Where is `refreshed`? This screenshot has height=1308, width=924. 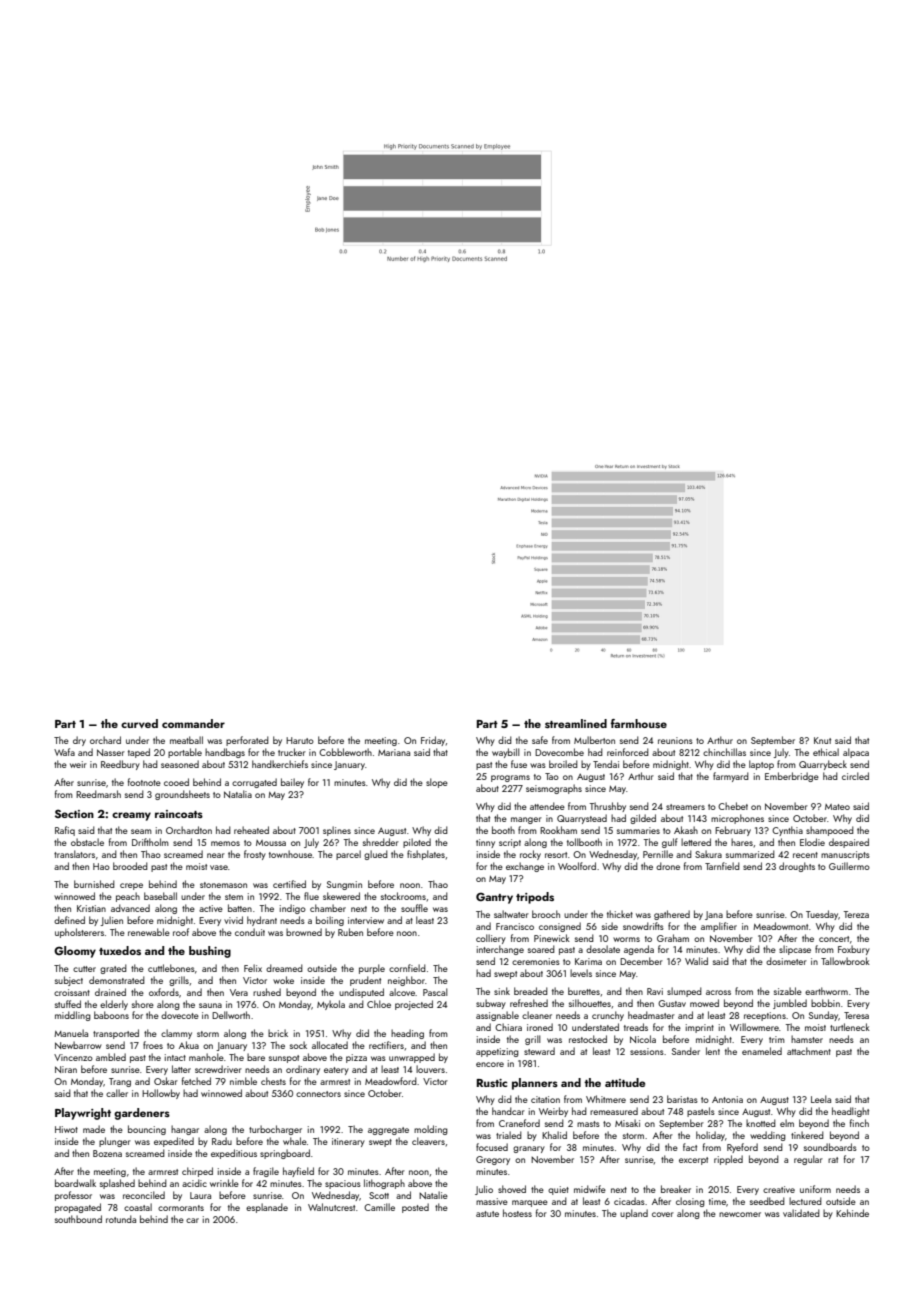
refreshed is located at coordinates (529, 1003).
